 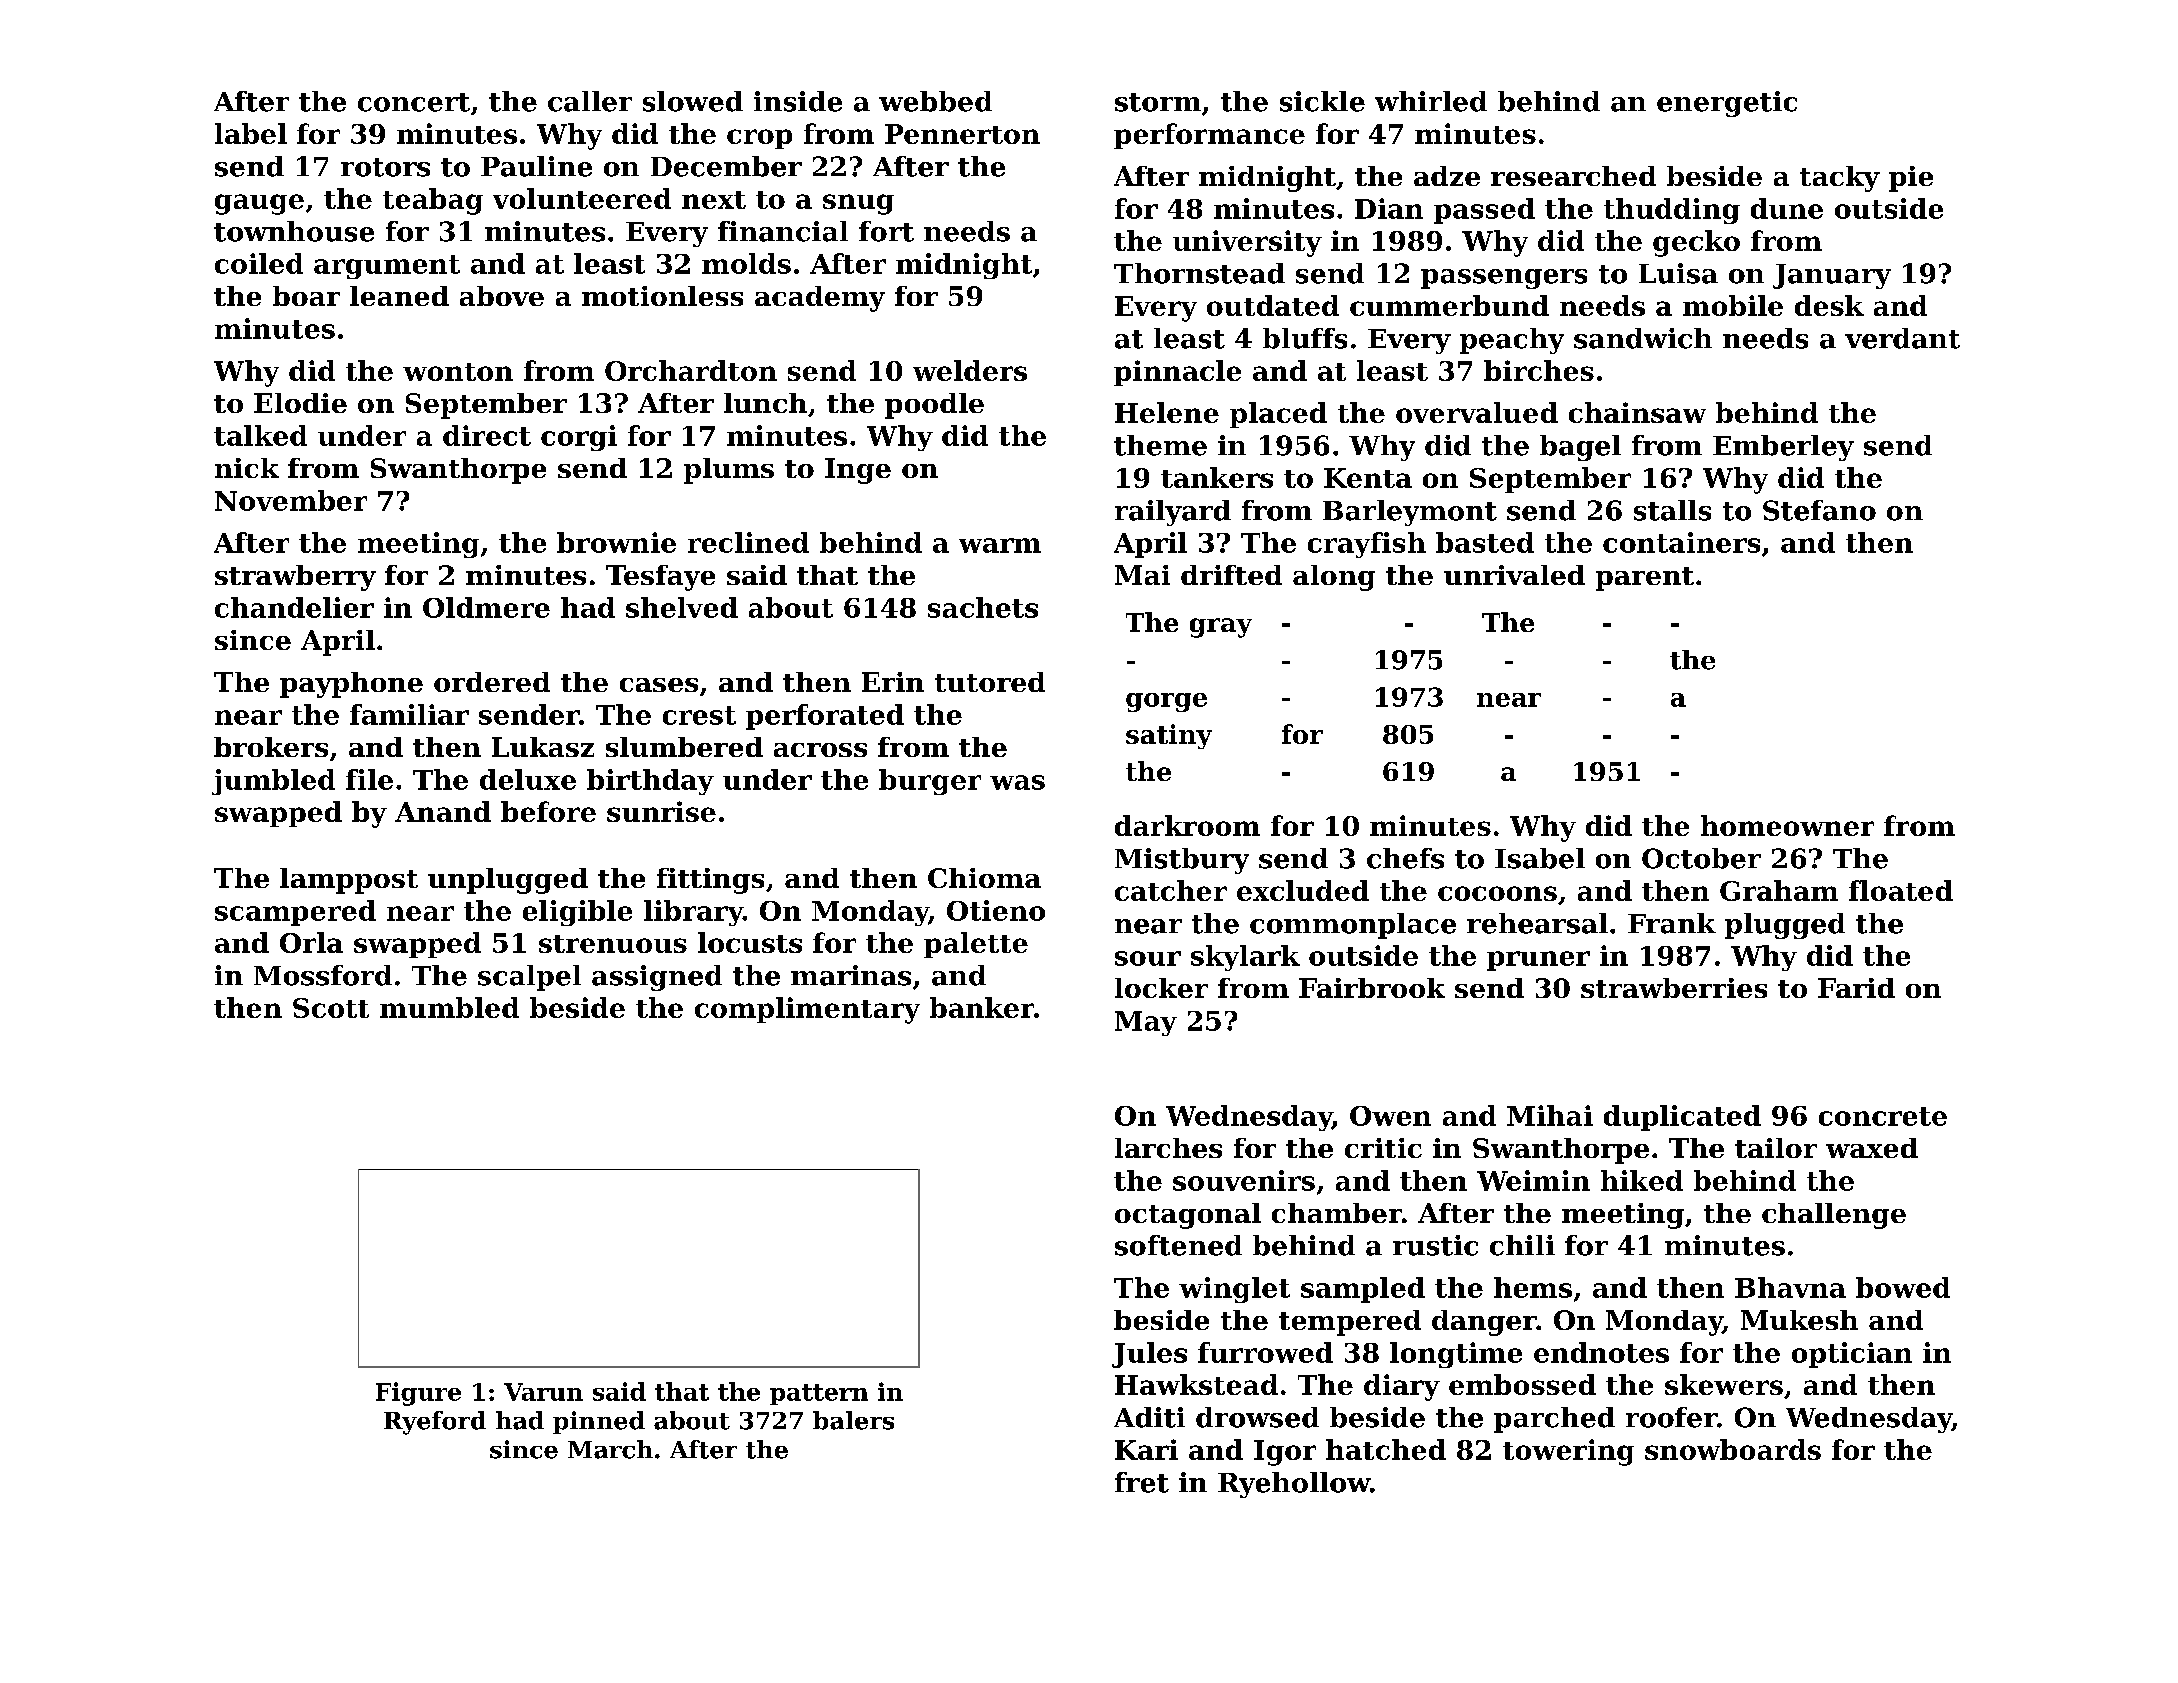 What do you see at coordinates (1637, 412) in the screenshot?
I see `chainsaw` at bounding box center [1637, 412].
